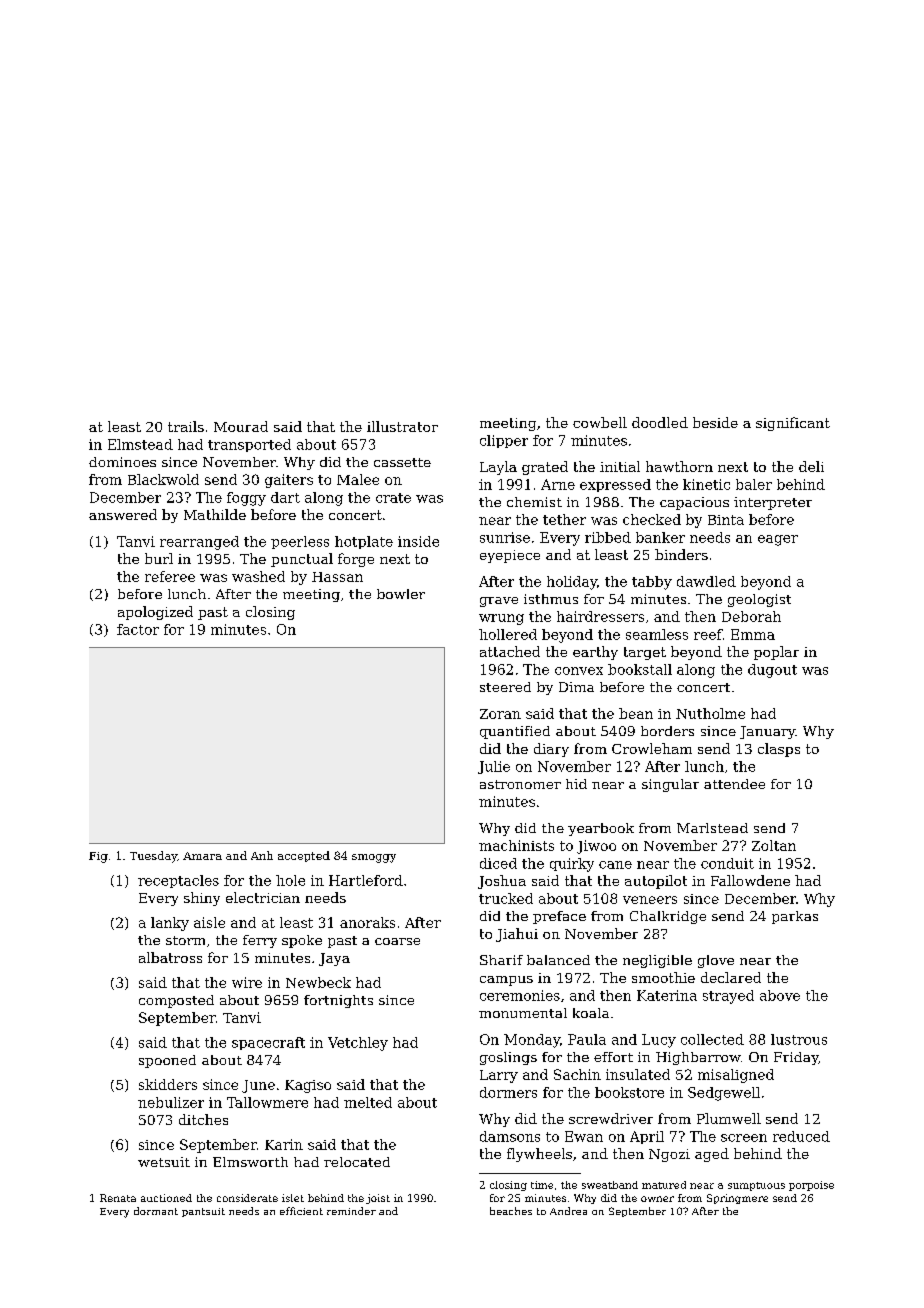 The width and height of the screenshot is (924, 1308). What do you see at coordinates (367, 922) in the screenshot?
I see `anoraks` at bounding box center [367, 922].
